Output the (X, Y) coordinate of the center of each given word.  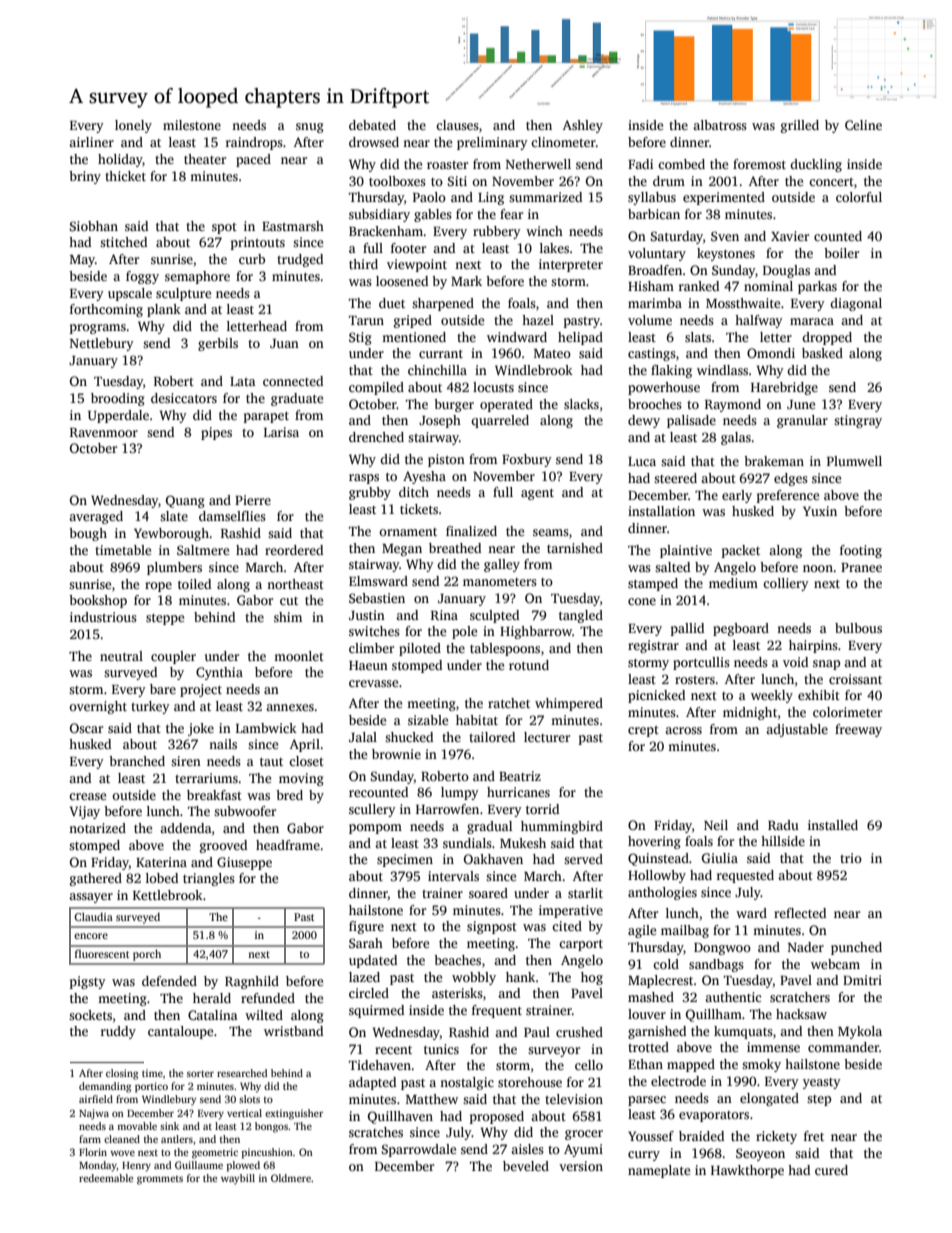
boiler (841, 253)
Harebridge (784, 388)
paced (253, 160)
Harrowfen (447, 809)
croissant (855, 679)
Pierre (253, 500)
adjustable (797, 730)
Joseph (440, 421)
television (574, 1099)
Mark (466, 281)
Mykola (860, 1032)
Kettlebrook (168, 895)
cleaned (122, 1139)
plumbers (174, 568)
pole (464, 632)
